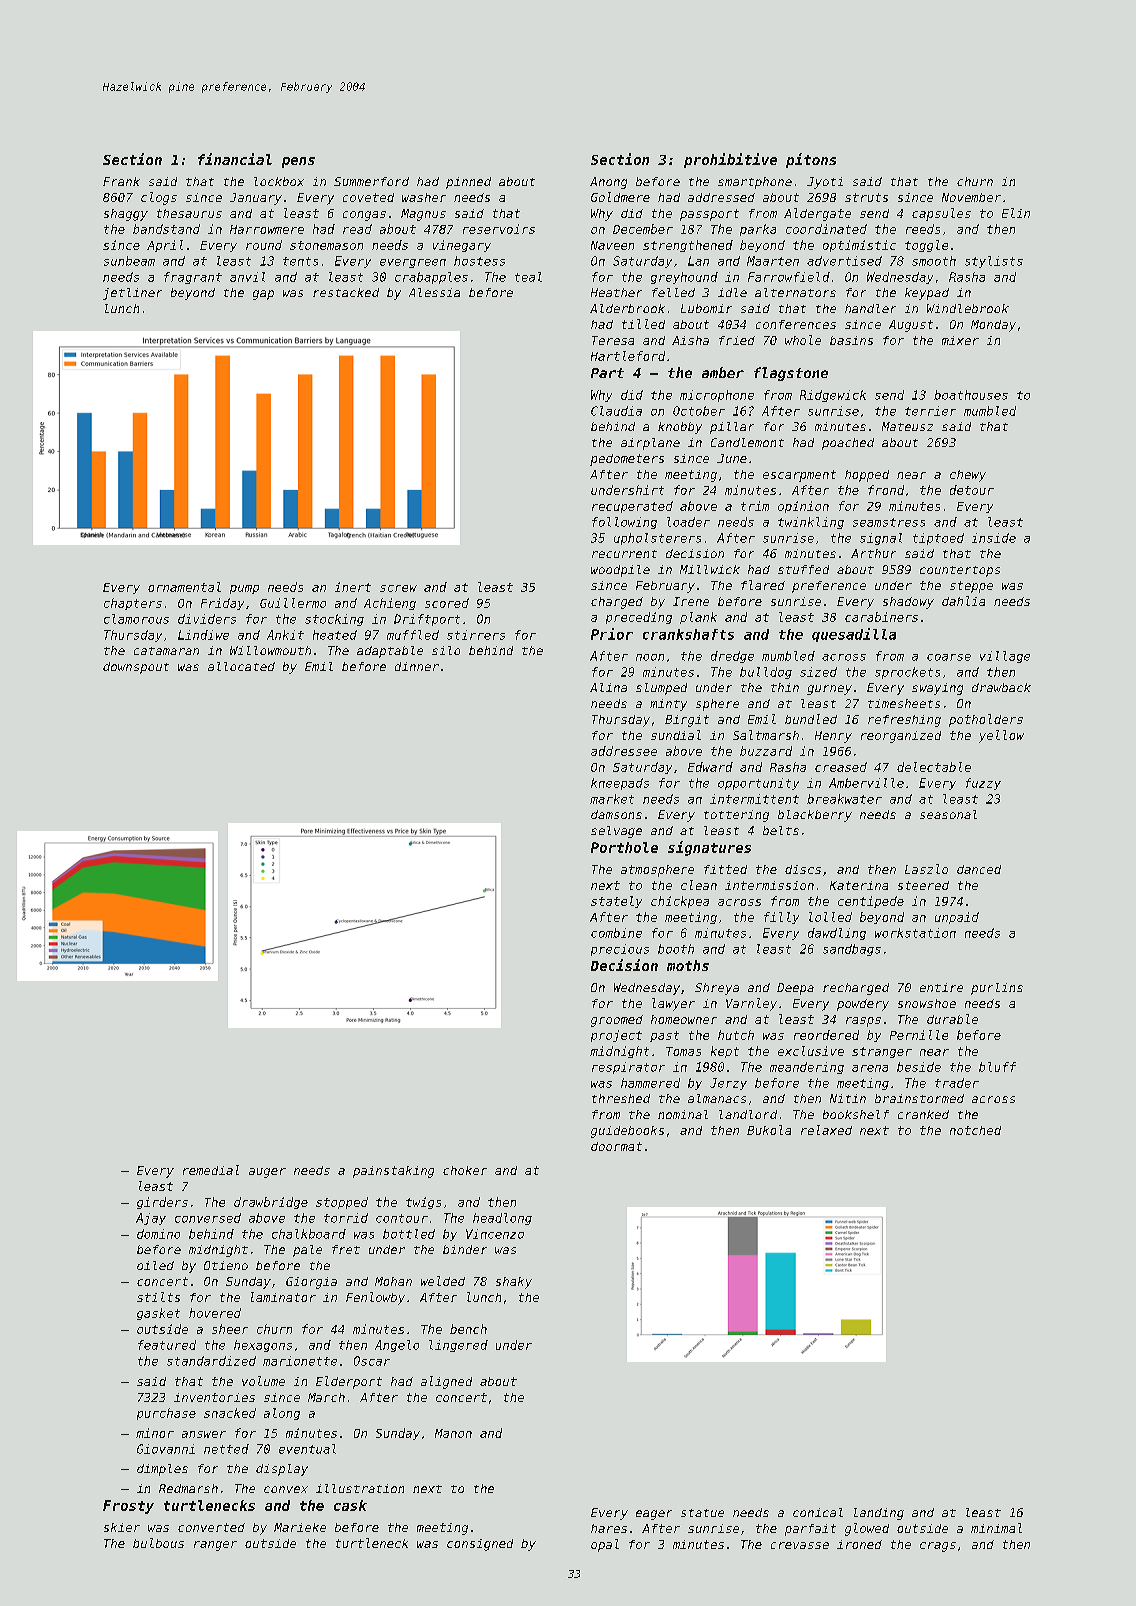 This screenshot has width=1136, height=1606. What do you see at coordinates (608, 183) in the screenshot?
I see `Anong` at bounding box center [608, 183].
